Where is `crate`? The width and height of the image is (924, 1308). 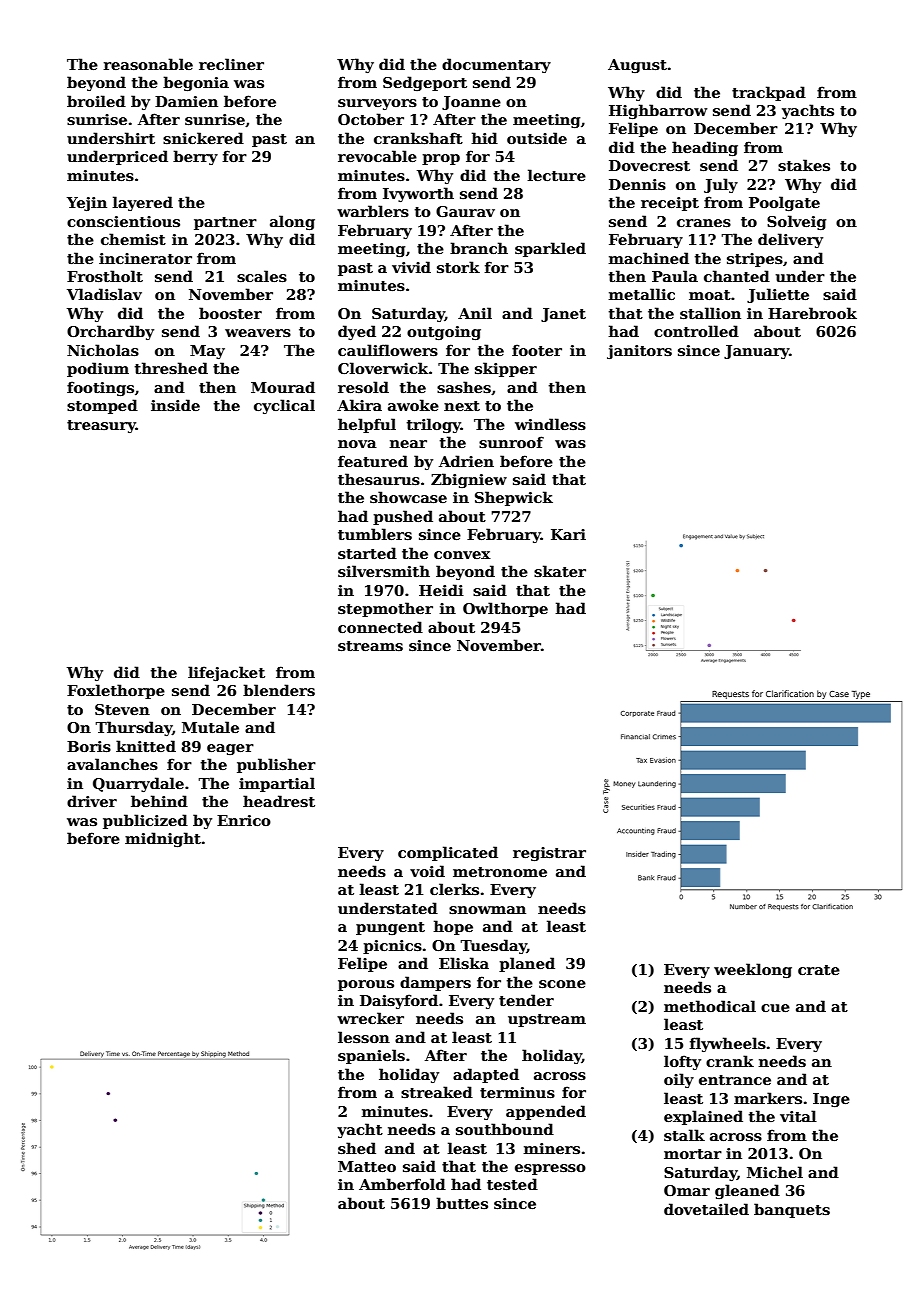 crate is located at coordinates (819, 970).
